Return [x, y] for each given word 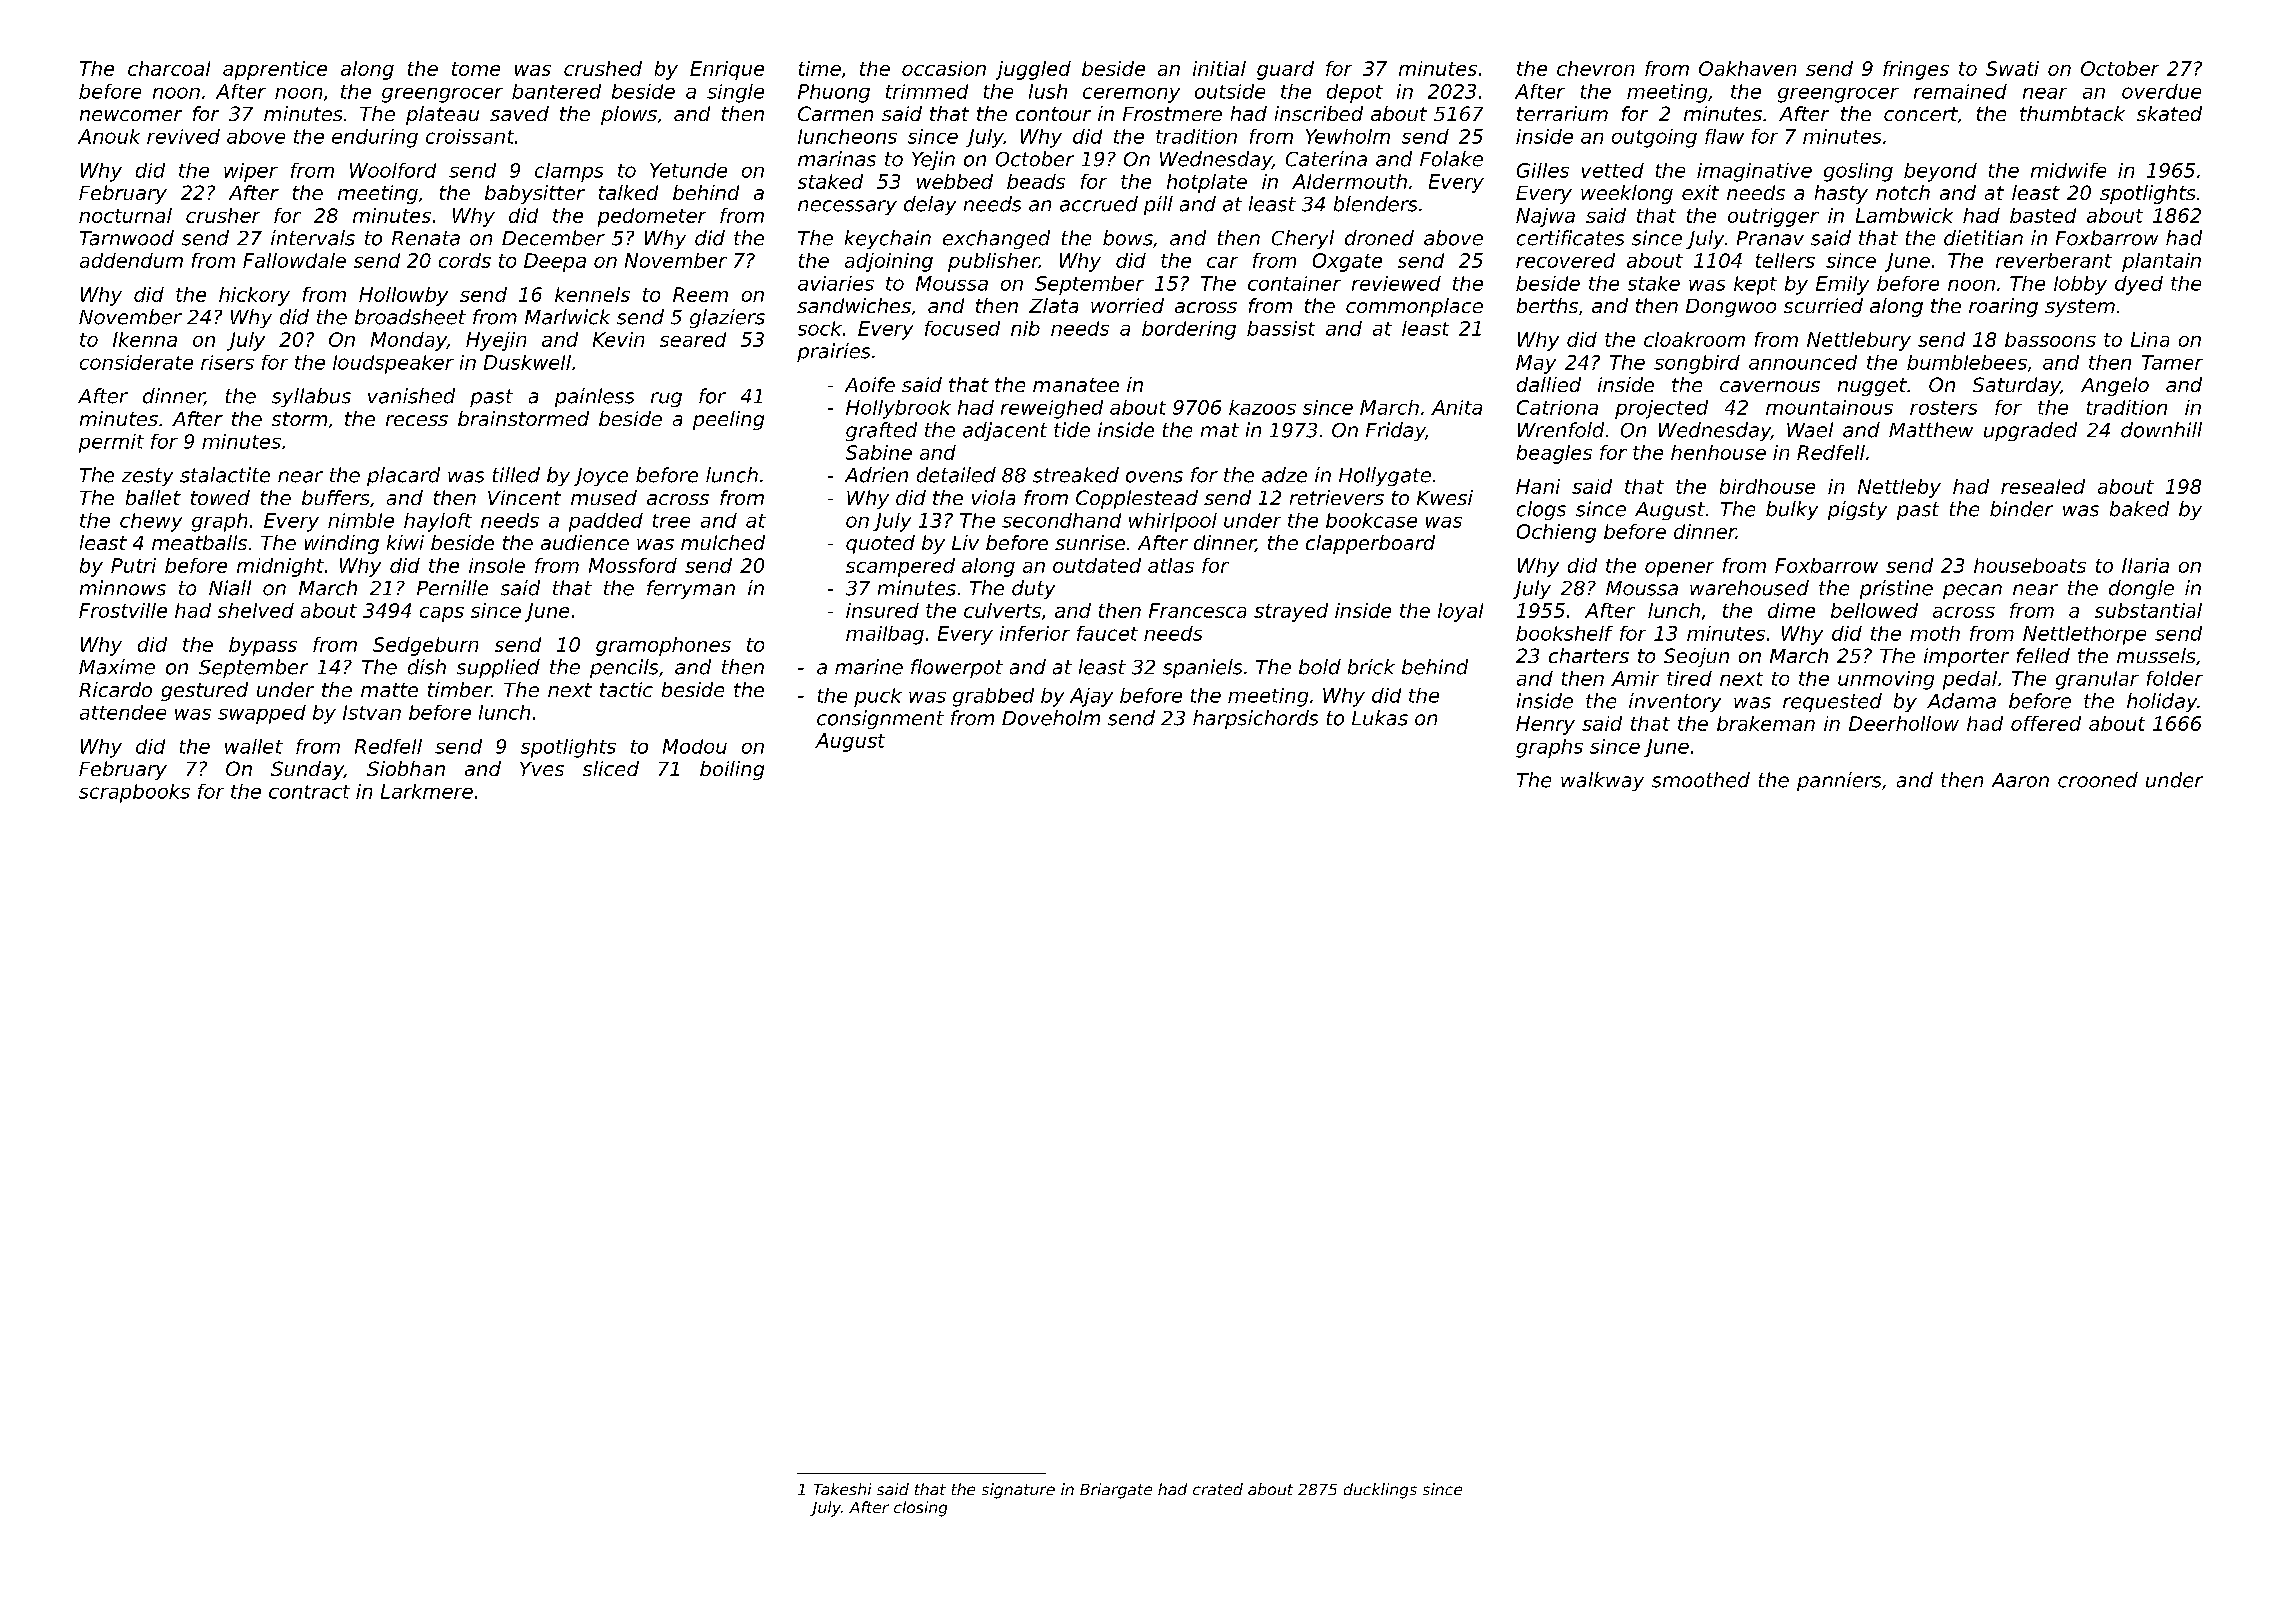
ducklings [1380, 1491]
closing [920, 1509]
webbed [955, 181]
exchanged [996, 239]
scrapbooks [134, 793]
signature [1018, 1491]
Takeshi [842, 1489]
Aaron [2020, 780]
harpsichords [1255, 719]
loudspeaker [393, 364]
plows [629, 115]
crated [1218, 1489]
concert [1921, 114]
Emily [1842, 285]
